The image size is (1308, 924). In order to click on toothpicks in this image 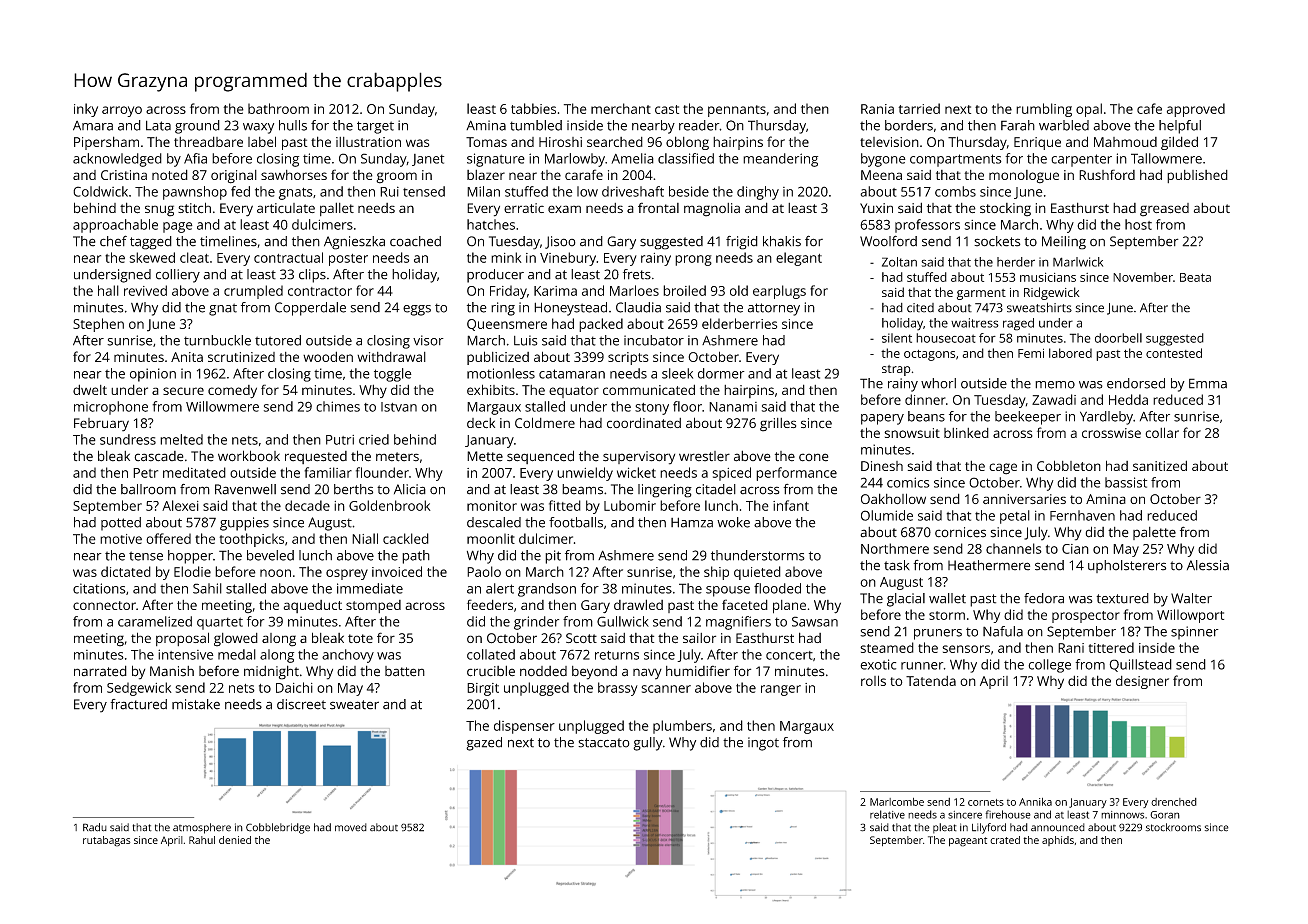, I will do `click(251, 540)`.
